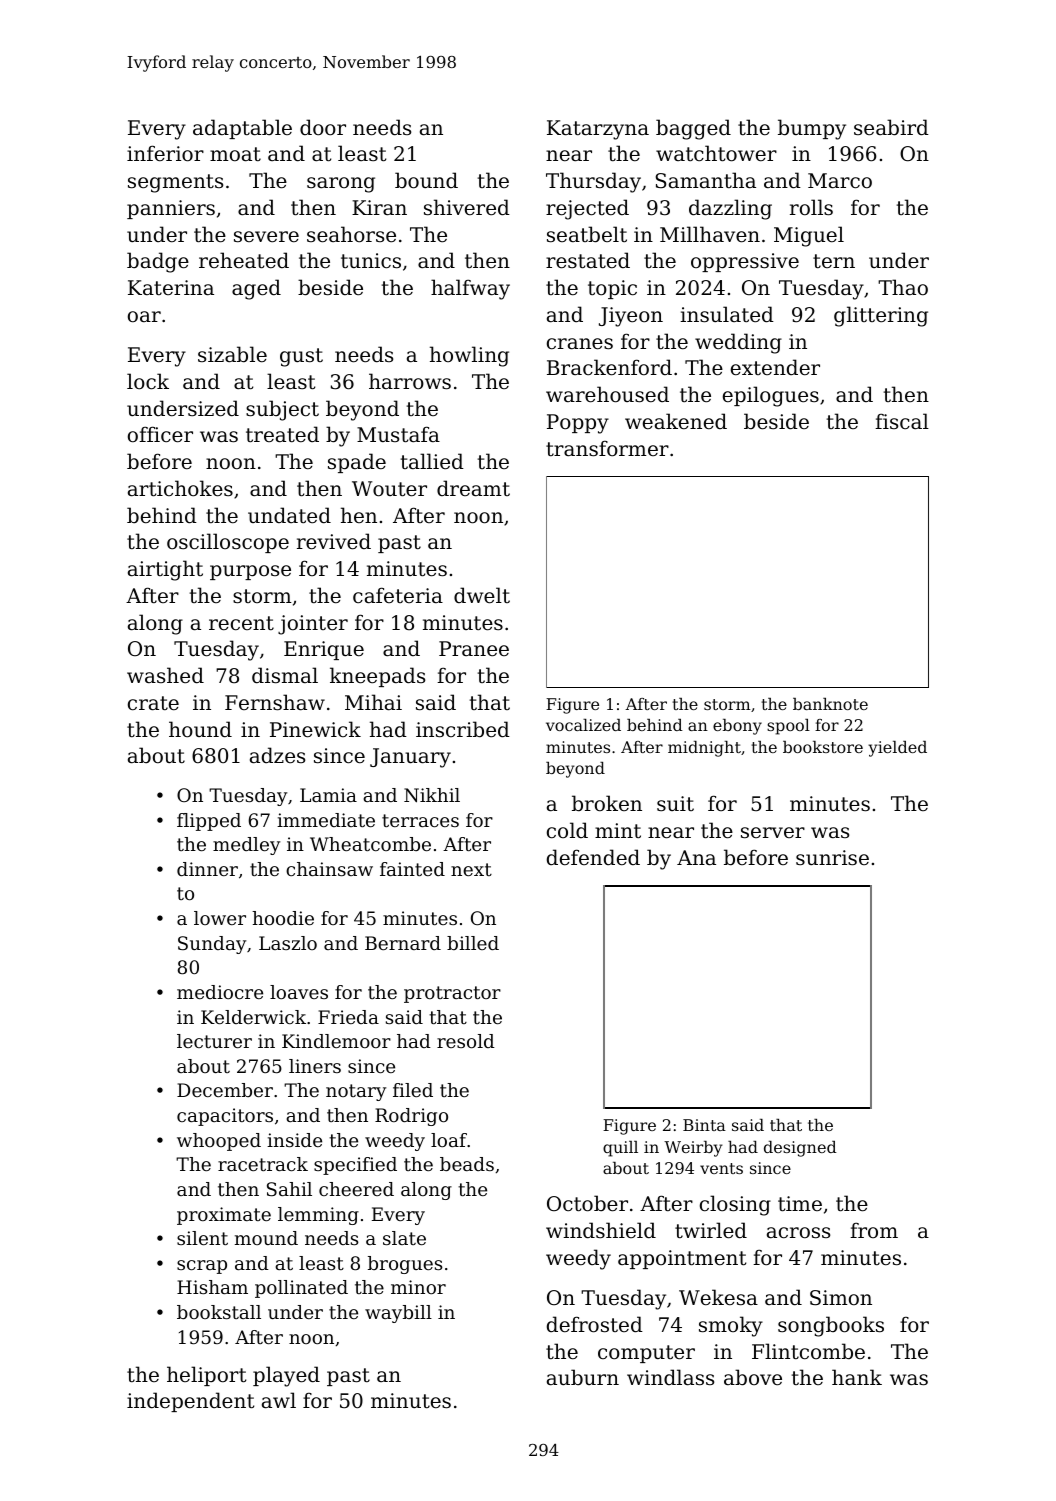  What do you see at coordinates (598, 130) in the document?
I see `Katarzyna` at bounding box center [598, 130].
